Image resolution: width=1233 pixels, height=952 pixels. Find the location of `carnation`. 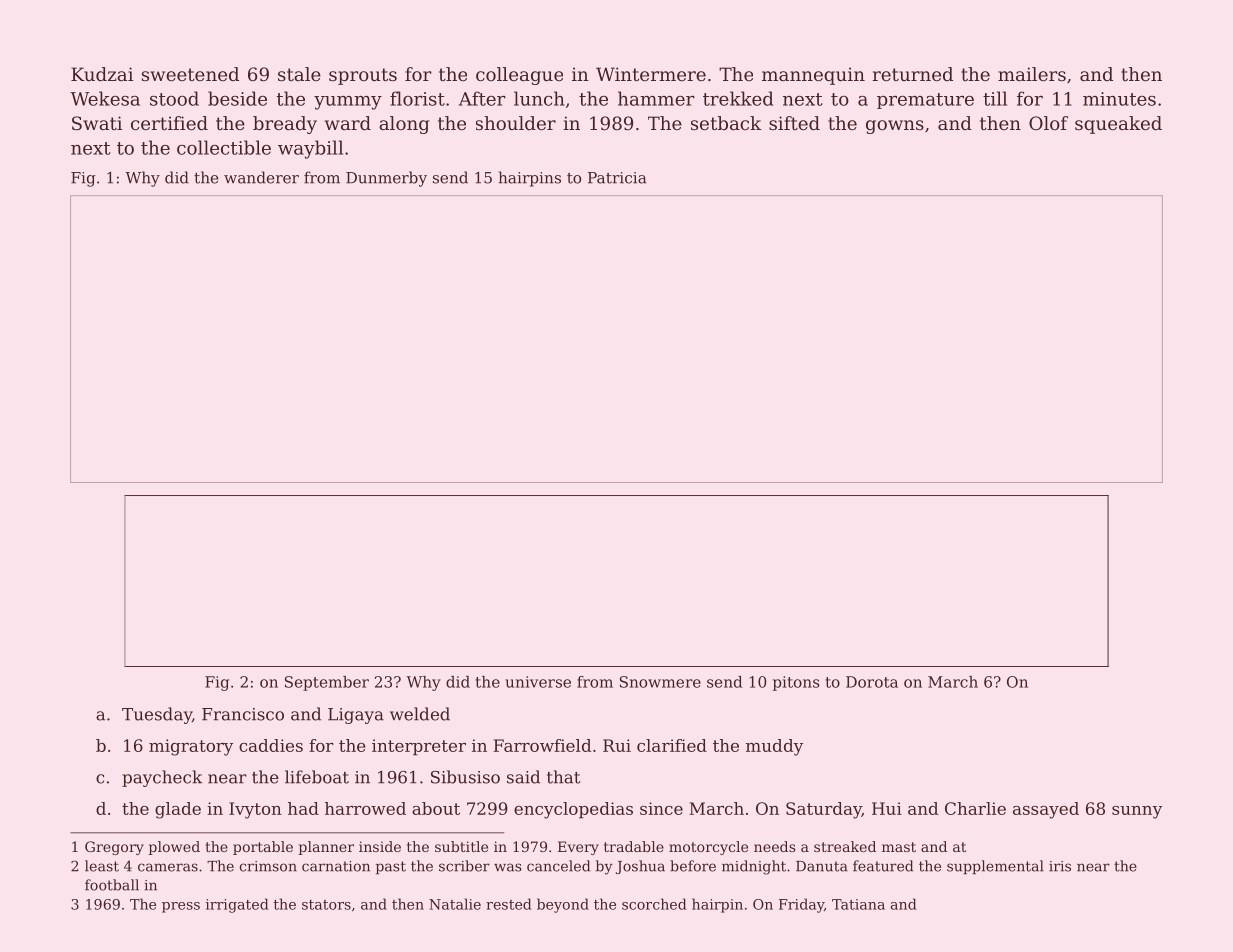

carnation is located at coordinates (336, 866).
